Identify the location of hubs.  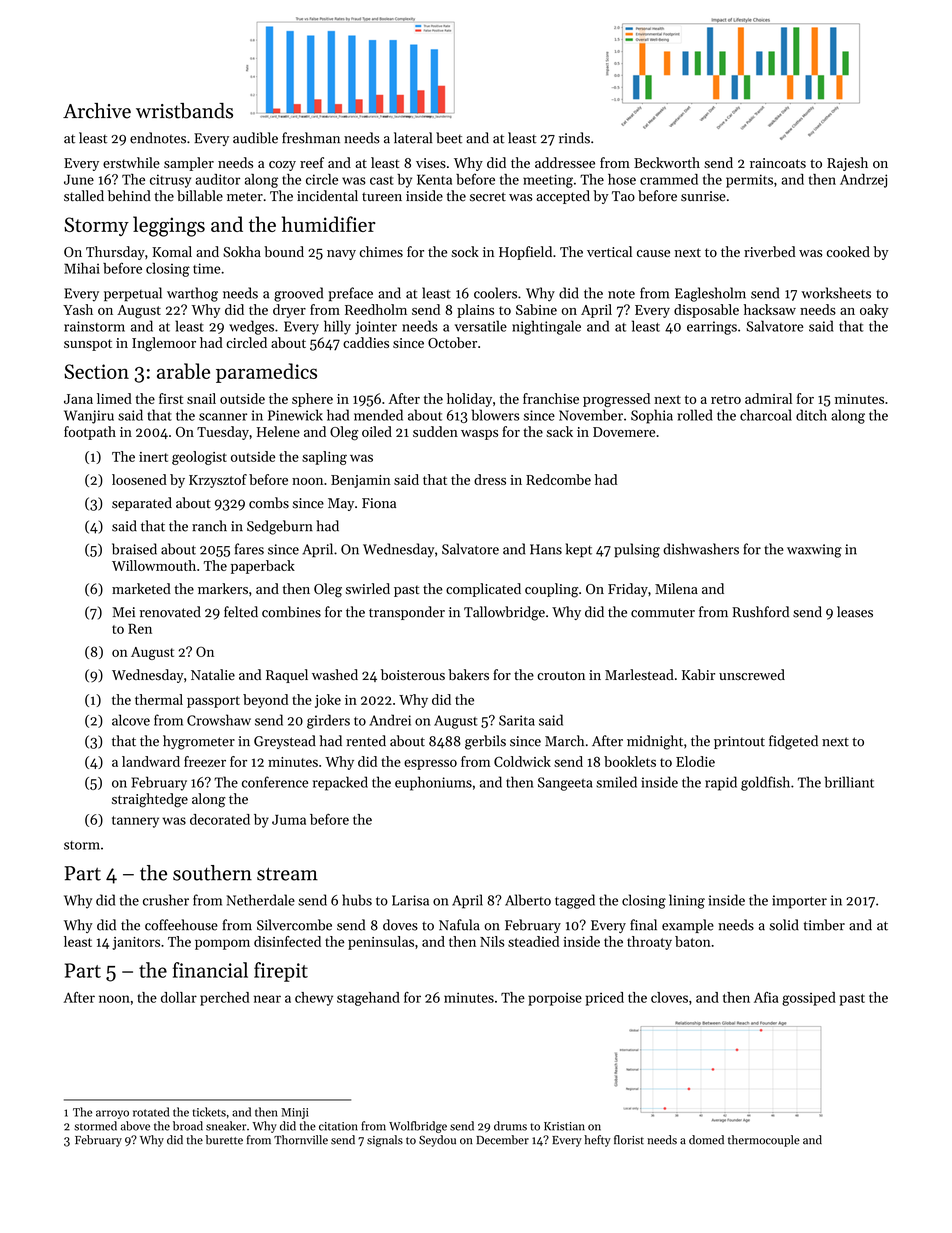
(357, 900).
